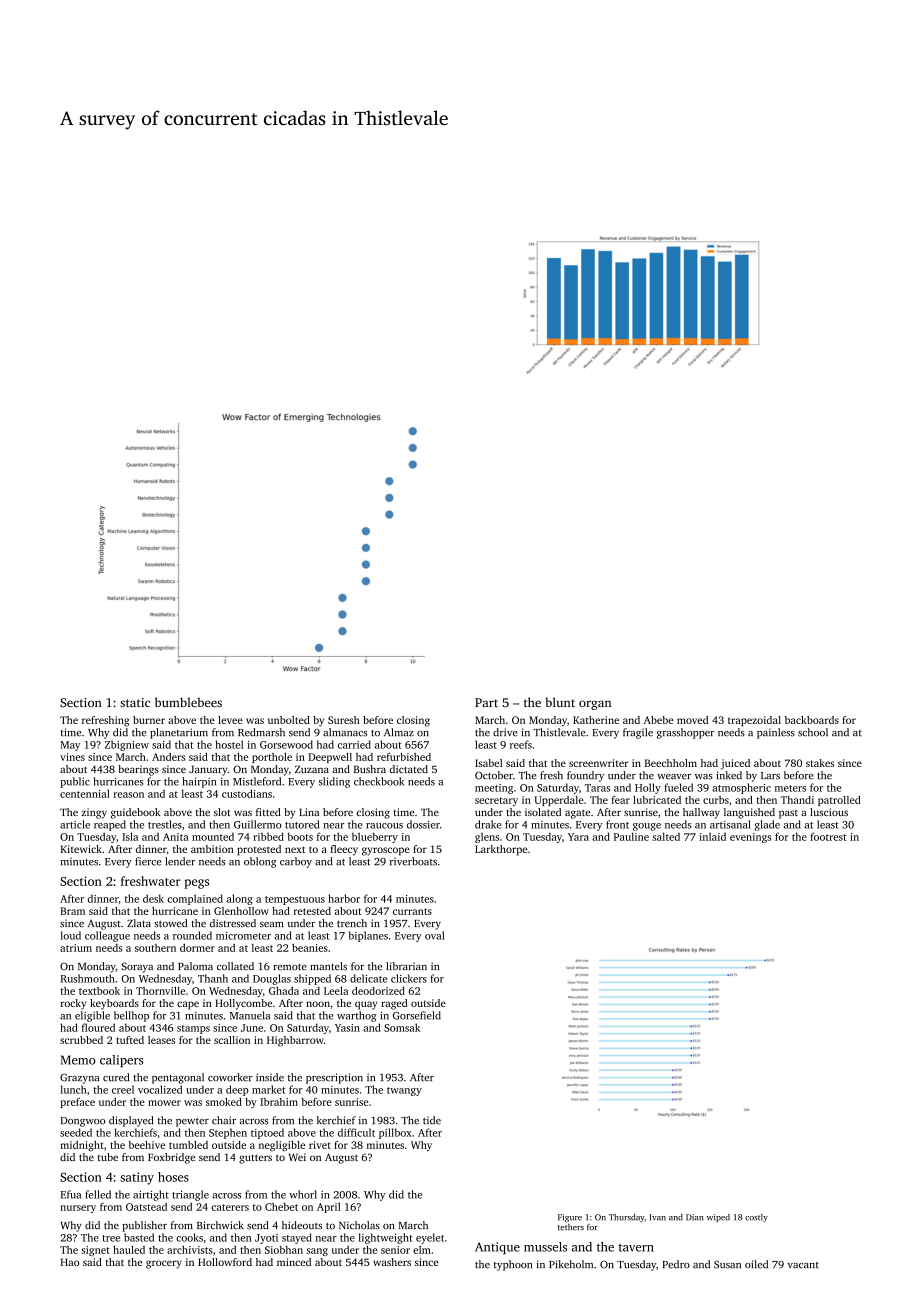 The image size is (924, 1308). I want to click on Gorsefield, so click(417, 1015).
